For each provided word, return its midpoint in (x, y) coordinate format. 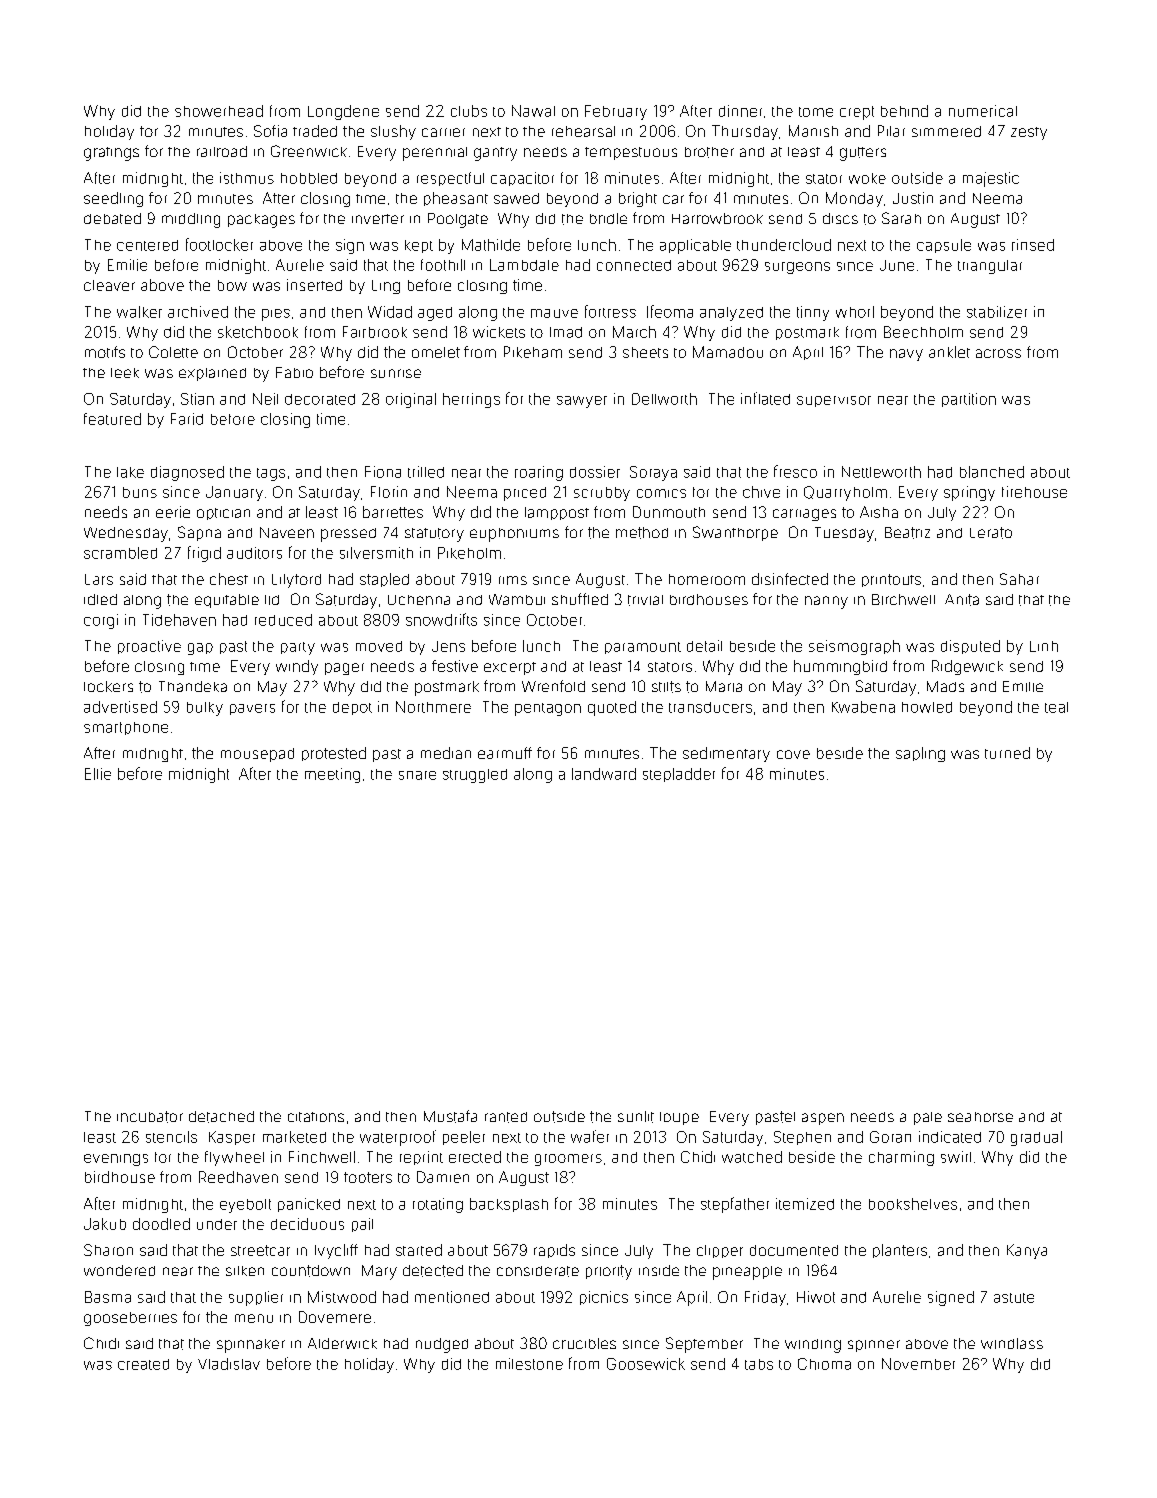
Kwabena (863, 707)
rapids (554, 1251)
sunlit (636, 1117)
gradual (1036, 1138)
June (897, 265)
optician (223, 514)
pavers (252, 709)
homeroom (707, 579)
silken (245, 1271)
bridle (608, 218)
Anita (962, 600)
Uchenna (419, 600)
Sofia (270, 131)
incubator (150, 1117)
